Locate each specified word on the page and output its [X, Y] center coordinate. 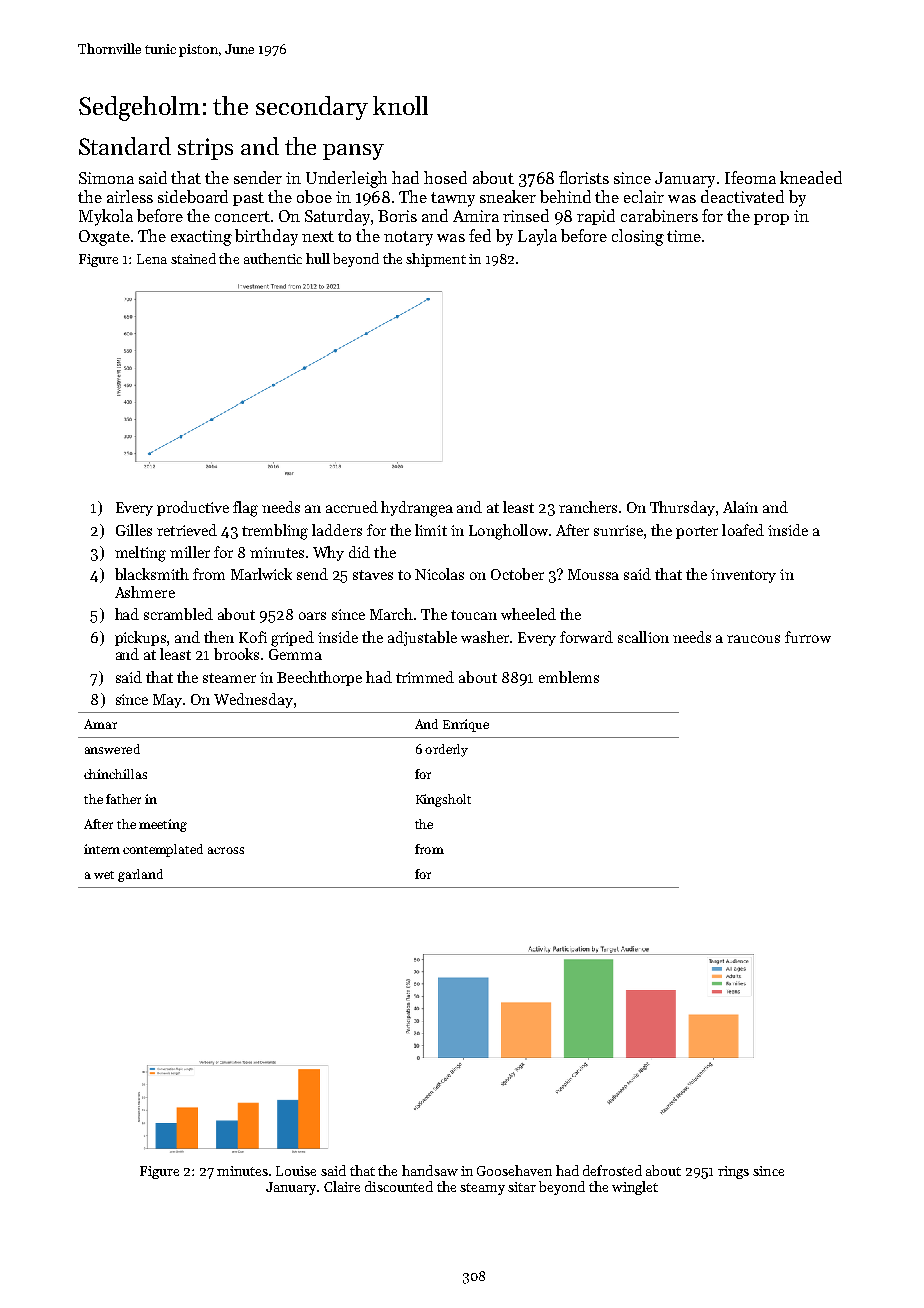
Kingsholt [443, 800]
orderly [446, 750]
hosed [445, 177]
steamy [482, 1189]
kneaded [811, 177]
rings [733, 1172]
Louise [296, 1171]
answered [112, 749]
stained [193, 258]
